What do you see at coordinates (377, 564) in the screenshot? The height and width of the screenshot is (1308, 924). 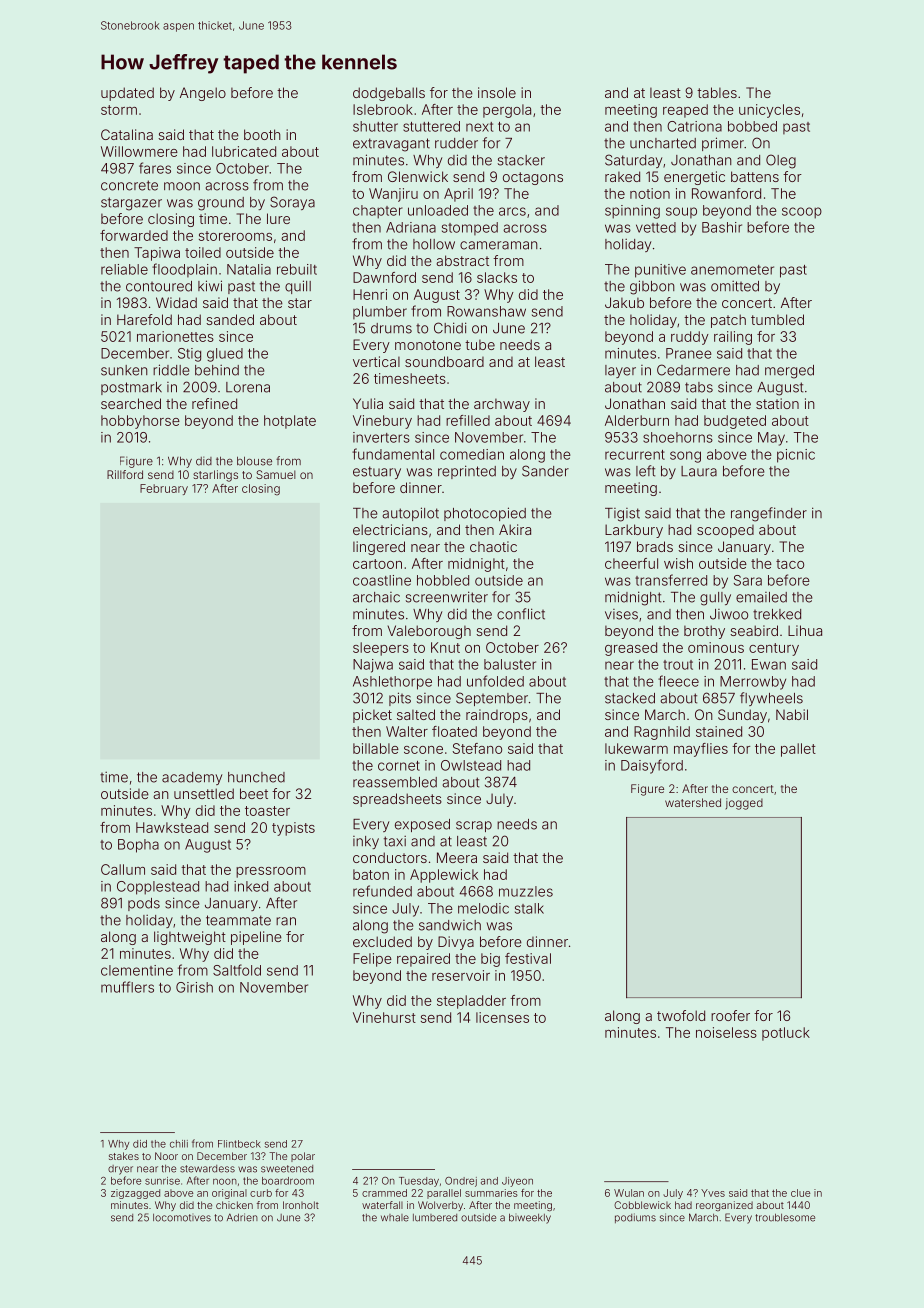 I see `cartoon` at bounding box center [377, 564].
